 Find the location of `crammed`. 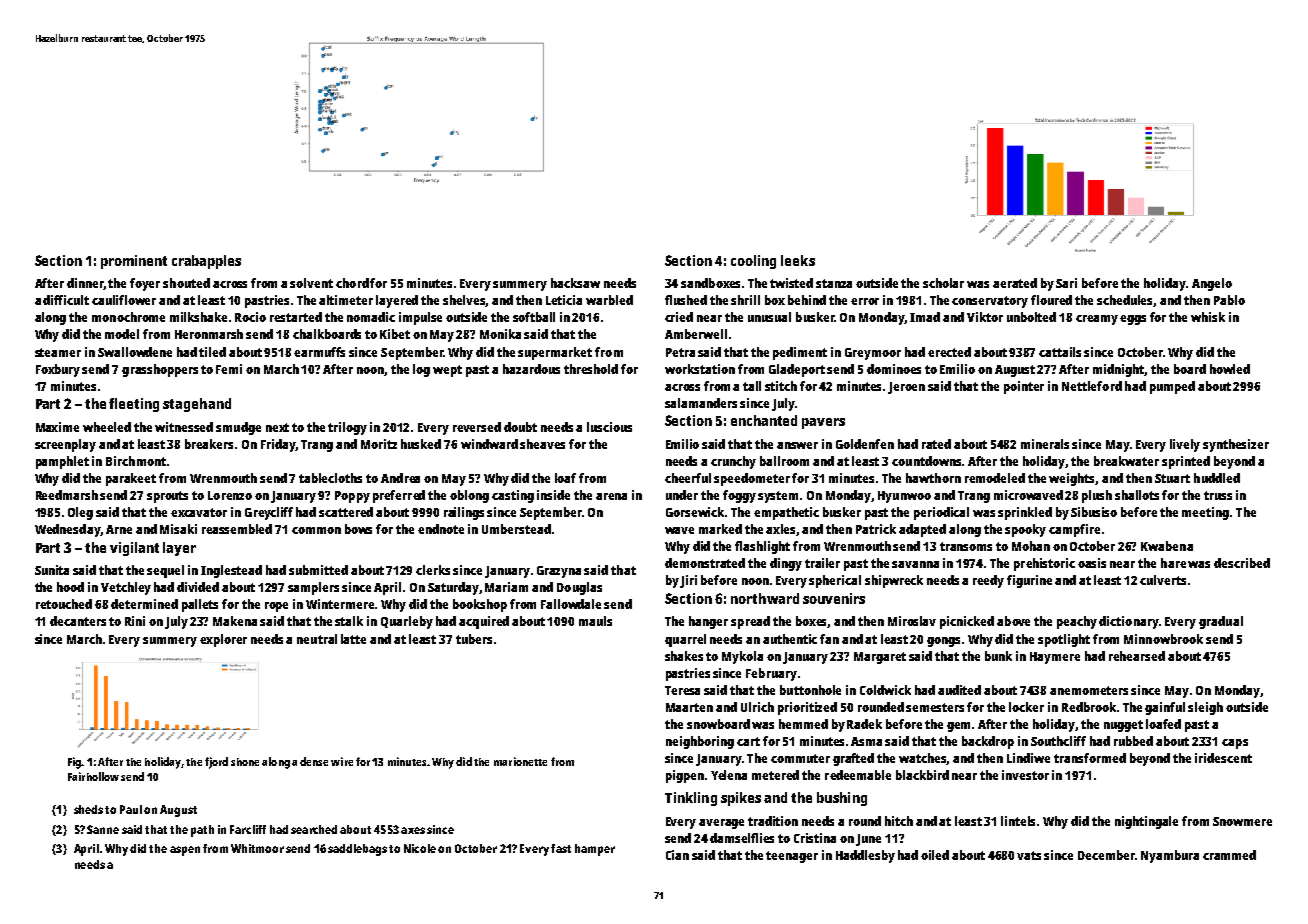

crammed is located at coordinates (1229, 855).
